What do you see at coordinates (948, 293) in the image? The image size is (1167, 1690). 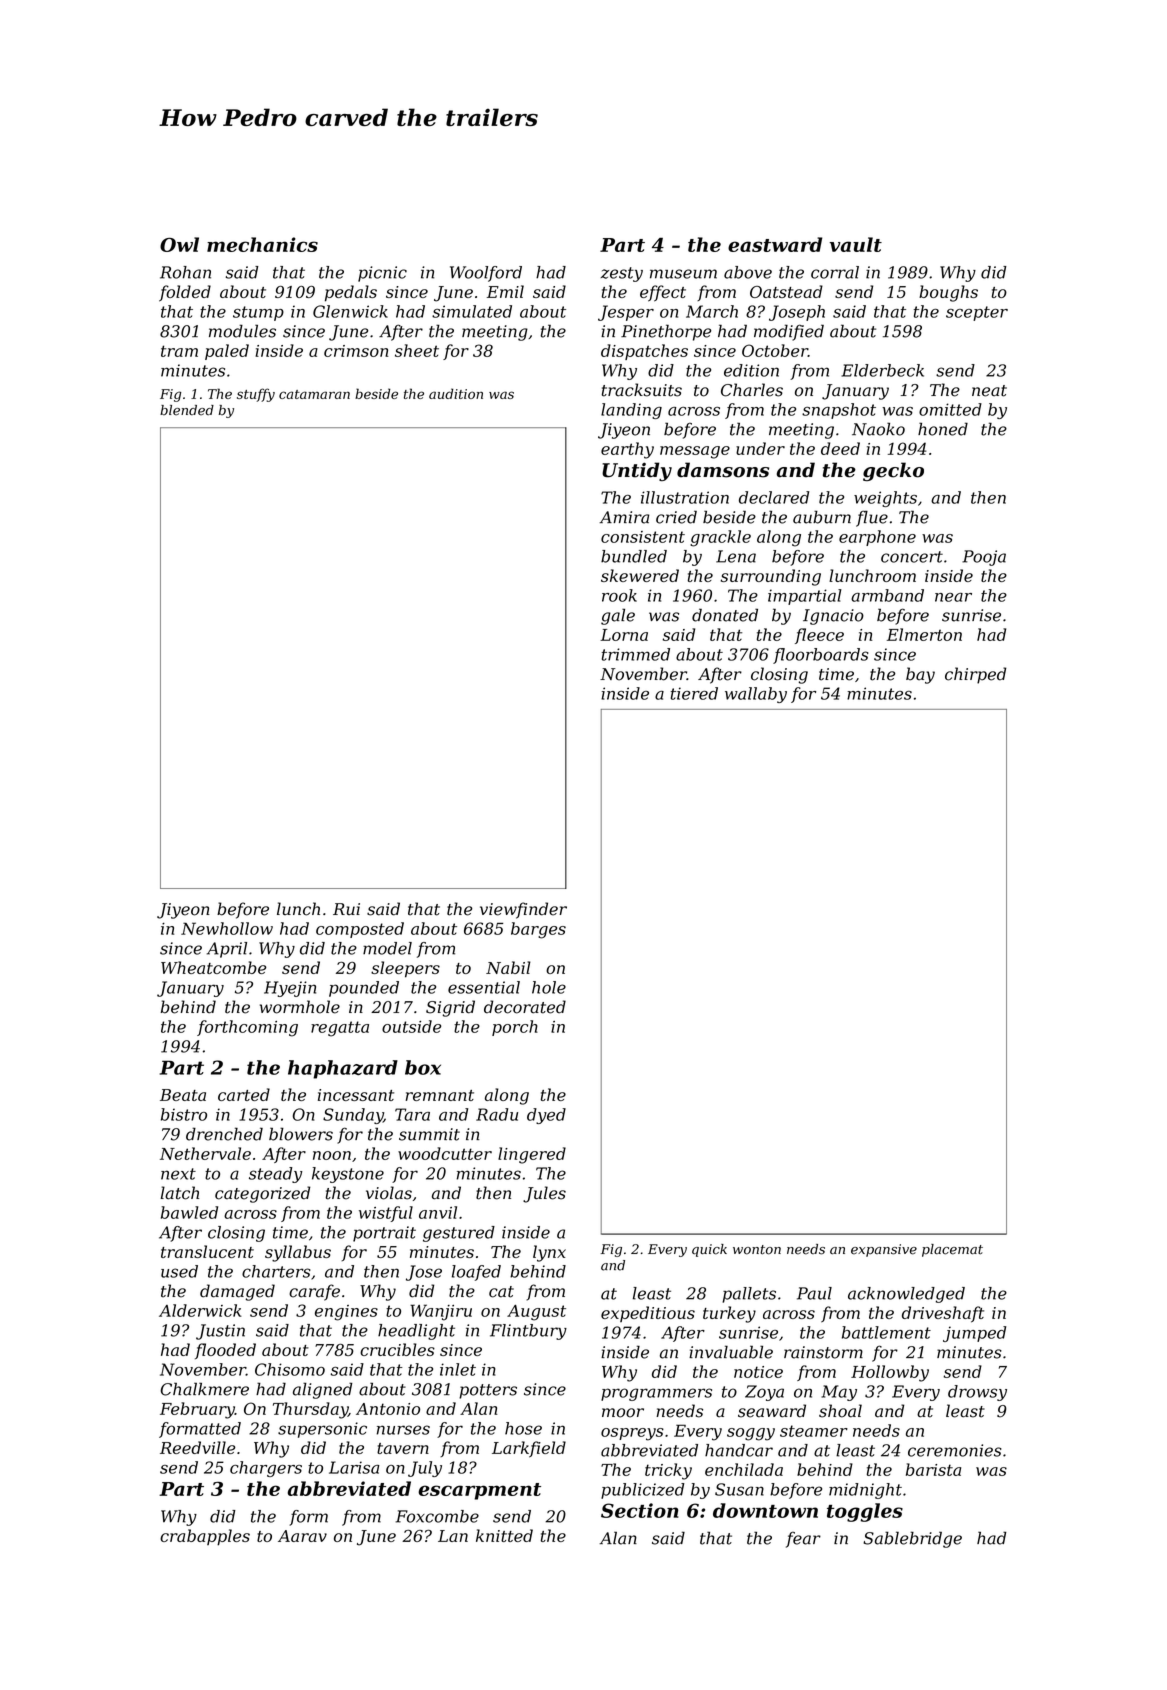 I see `boughs` at bounding box center [948, 293].
